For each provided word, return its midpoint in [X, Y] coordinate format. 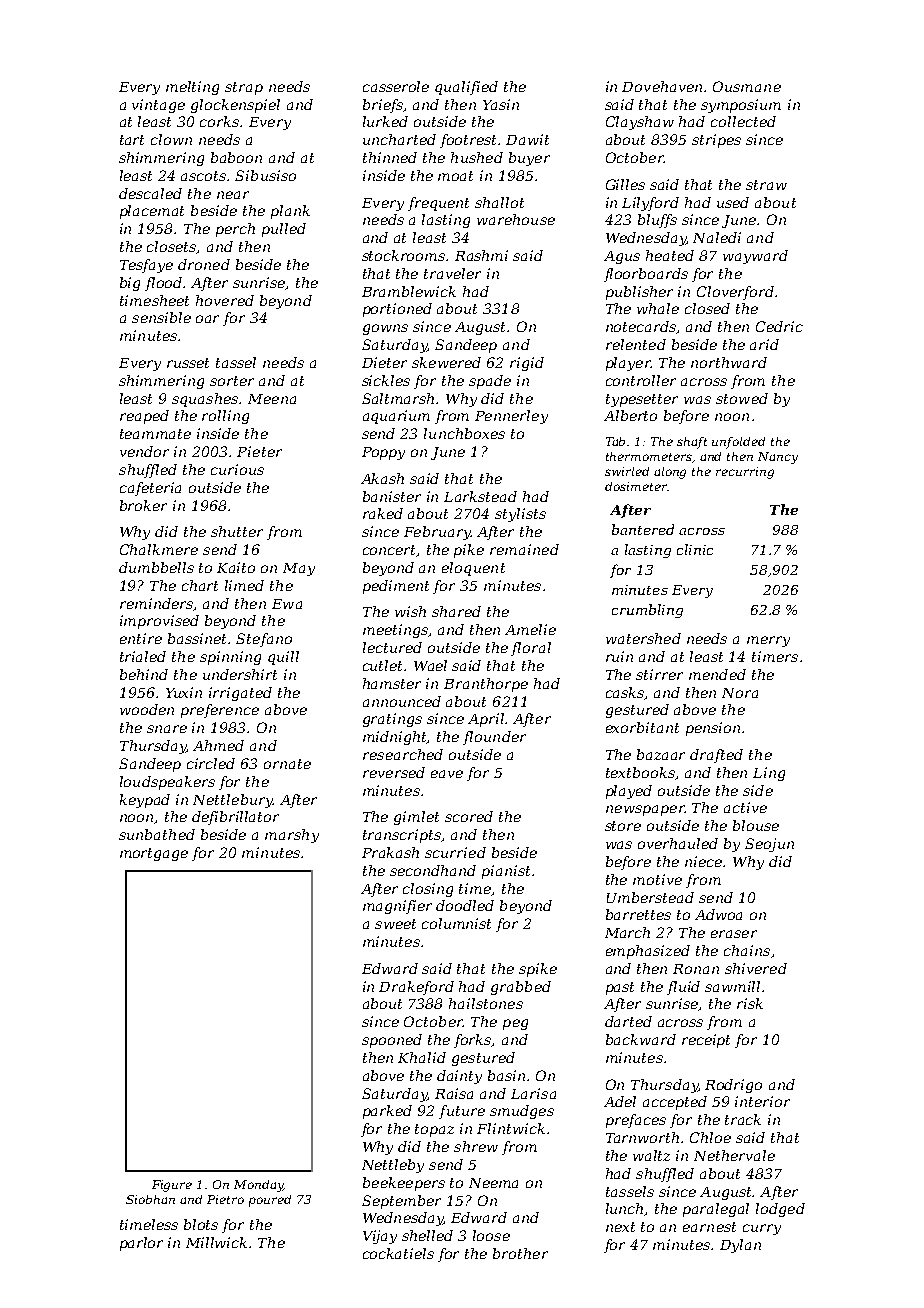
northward [729, 362]
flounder [494, 738]
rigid [527, 364]
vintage [158, 106]
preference [220, 711]
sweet [395, 924]
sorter [232, 381]
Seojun [769, 845]
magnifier [397, 907]
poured [270, 1201]
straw [766, 185]
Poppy [383, 453]
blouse [756, 825]
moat [455, 176]
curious [237, 469]
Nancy [778, 458]
